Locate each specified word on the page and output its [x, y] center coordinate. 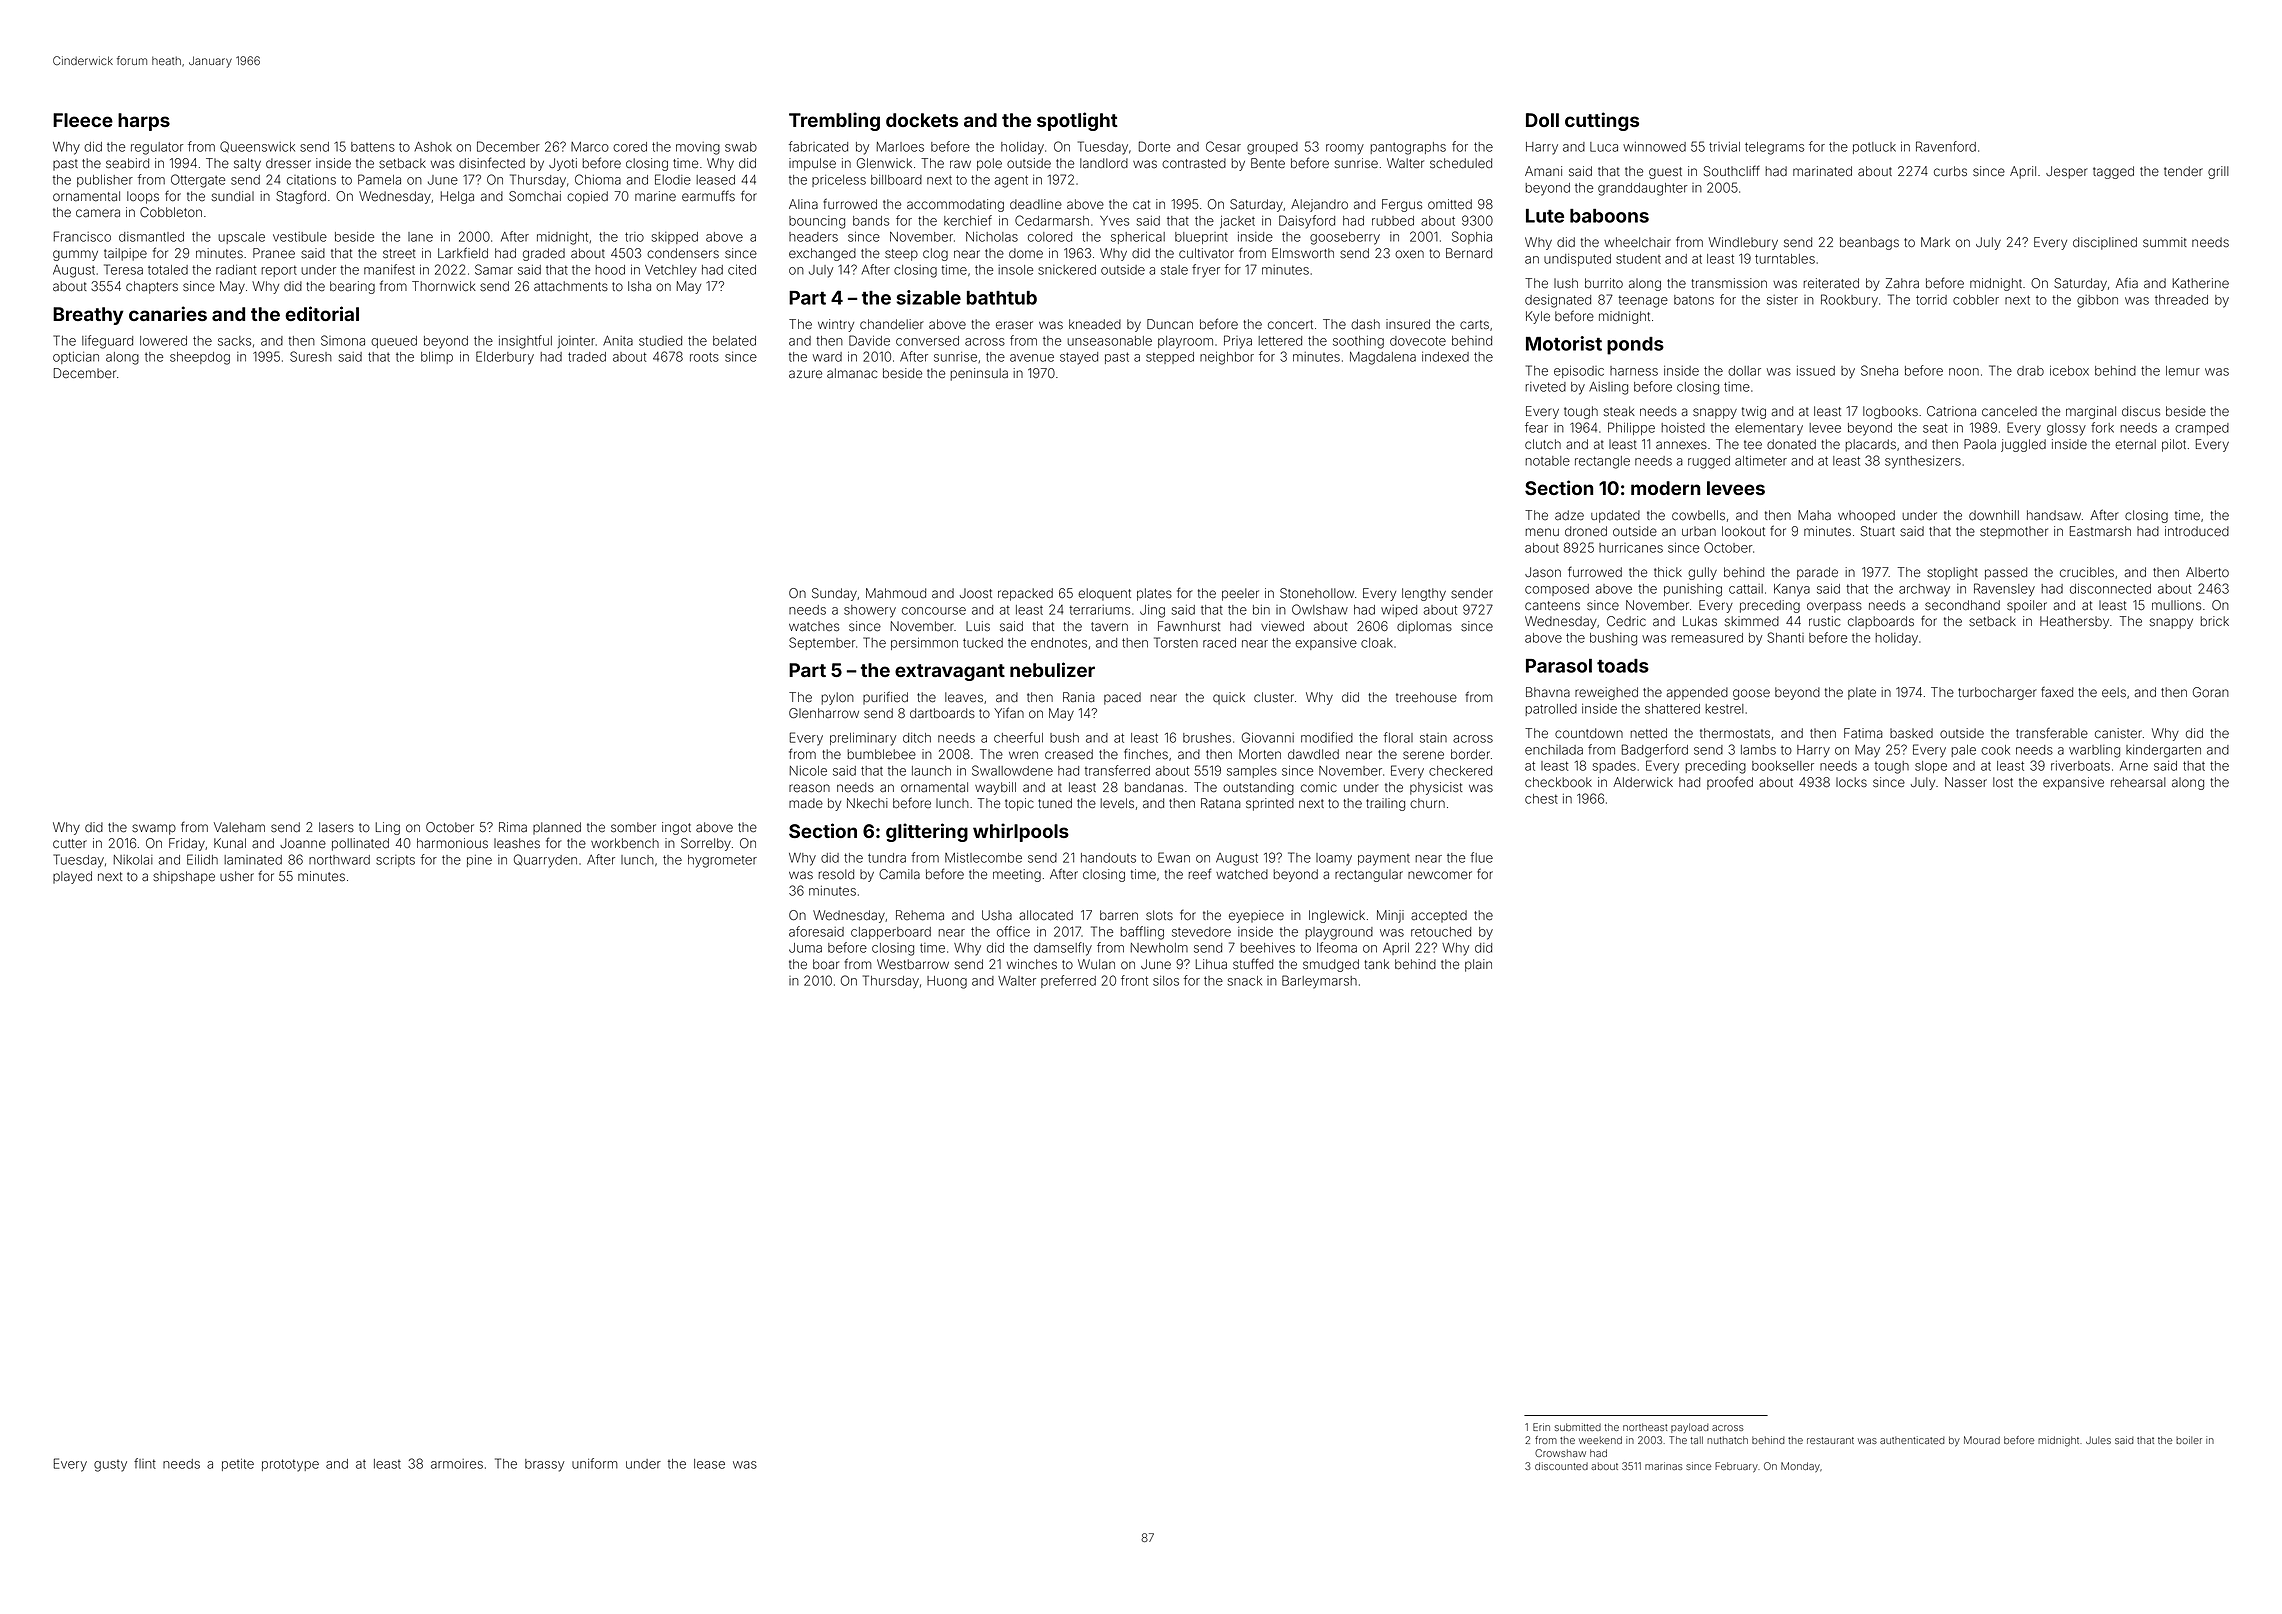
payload [1690, 1428]
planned [557, 828]
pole [989, 164]
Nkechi [867, 803]
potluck [1874, 148]
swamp [154, 829]
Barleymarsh [1319, 982]
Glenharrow [824, 713]
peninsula [979, 374]
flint [145, 1463]
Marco [590, 147]
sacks [234, 341]
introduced [2197, 531]
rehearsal [2138, 782]
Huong [947, 982]
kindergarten [2163, 751]
